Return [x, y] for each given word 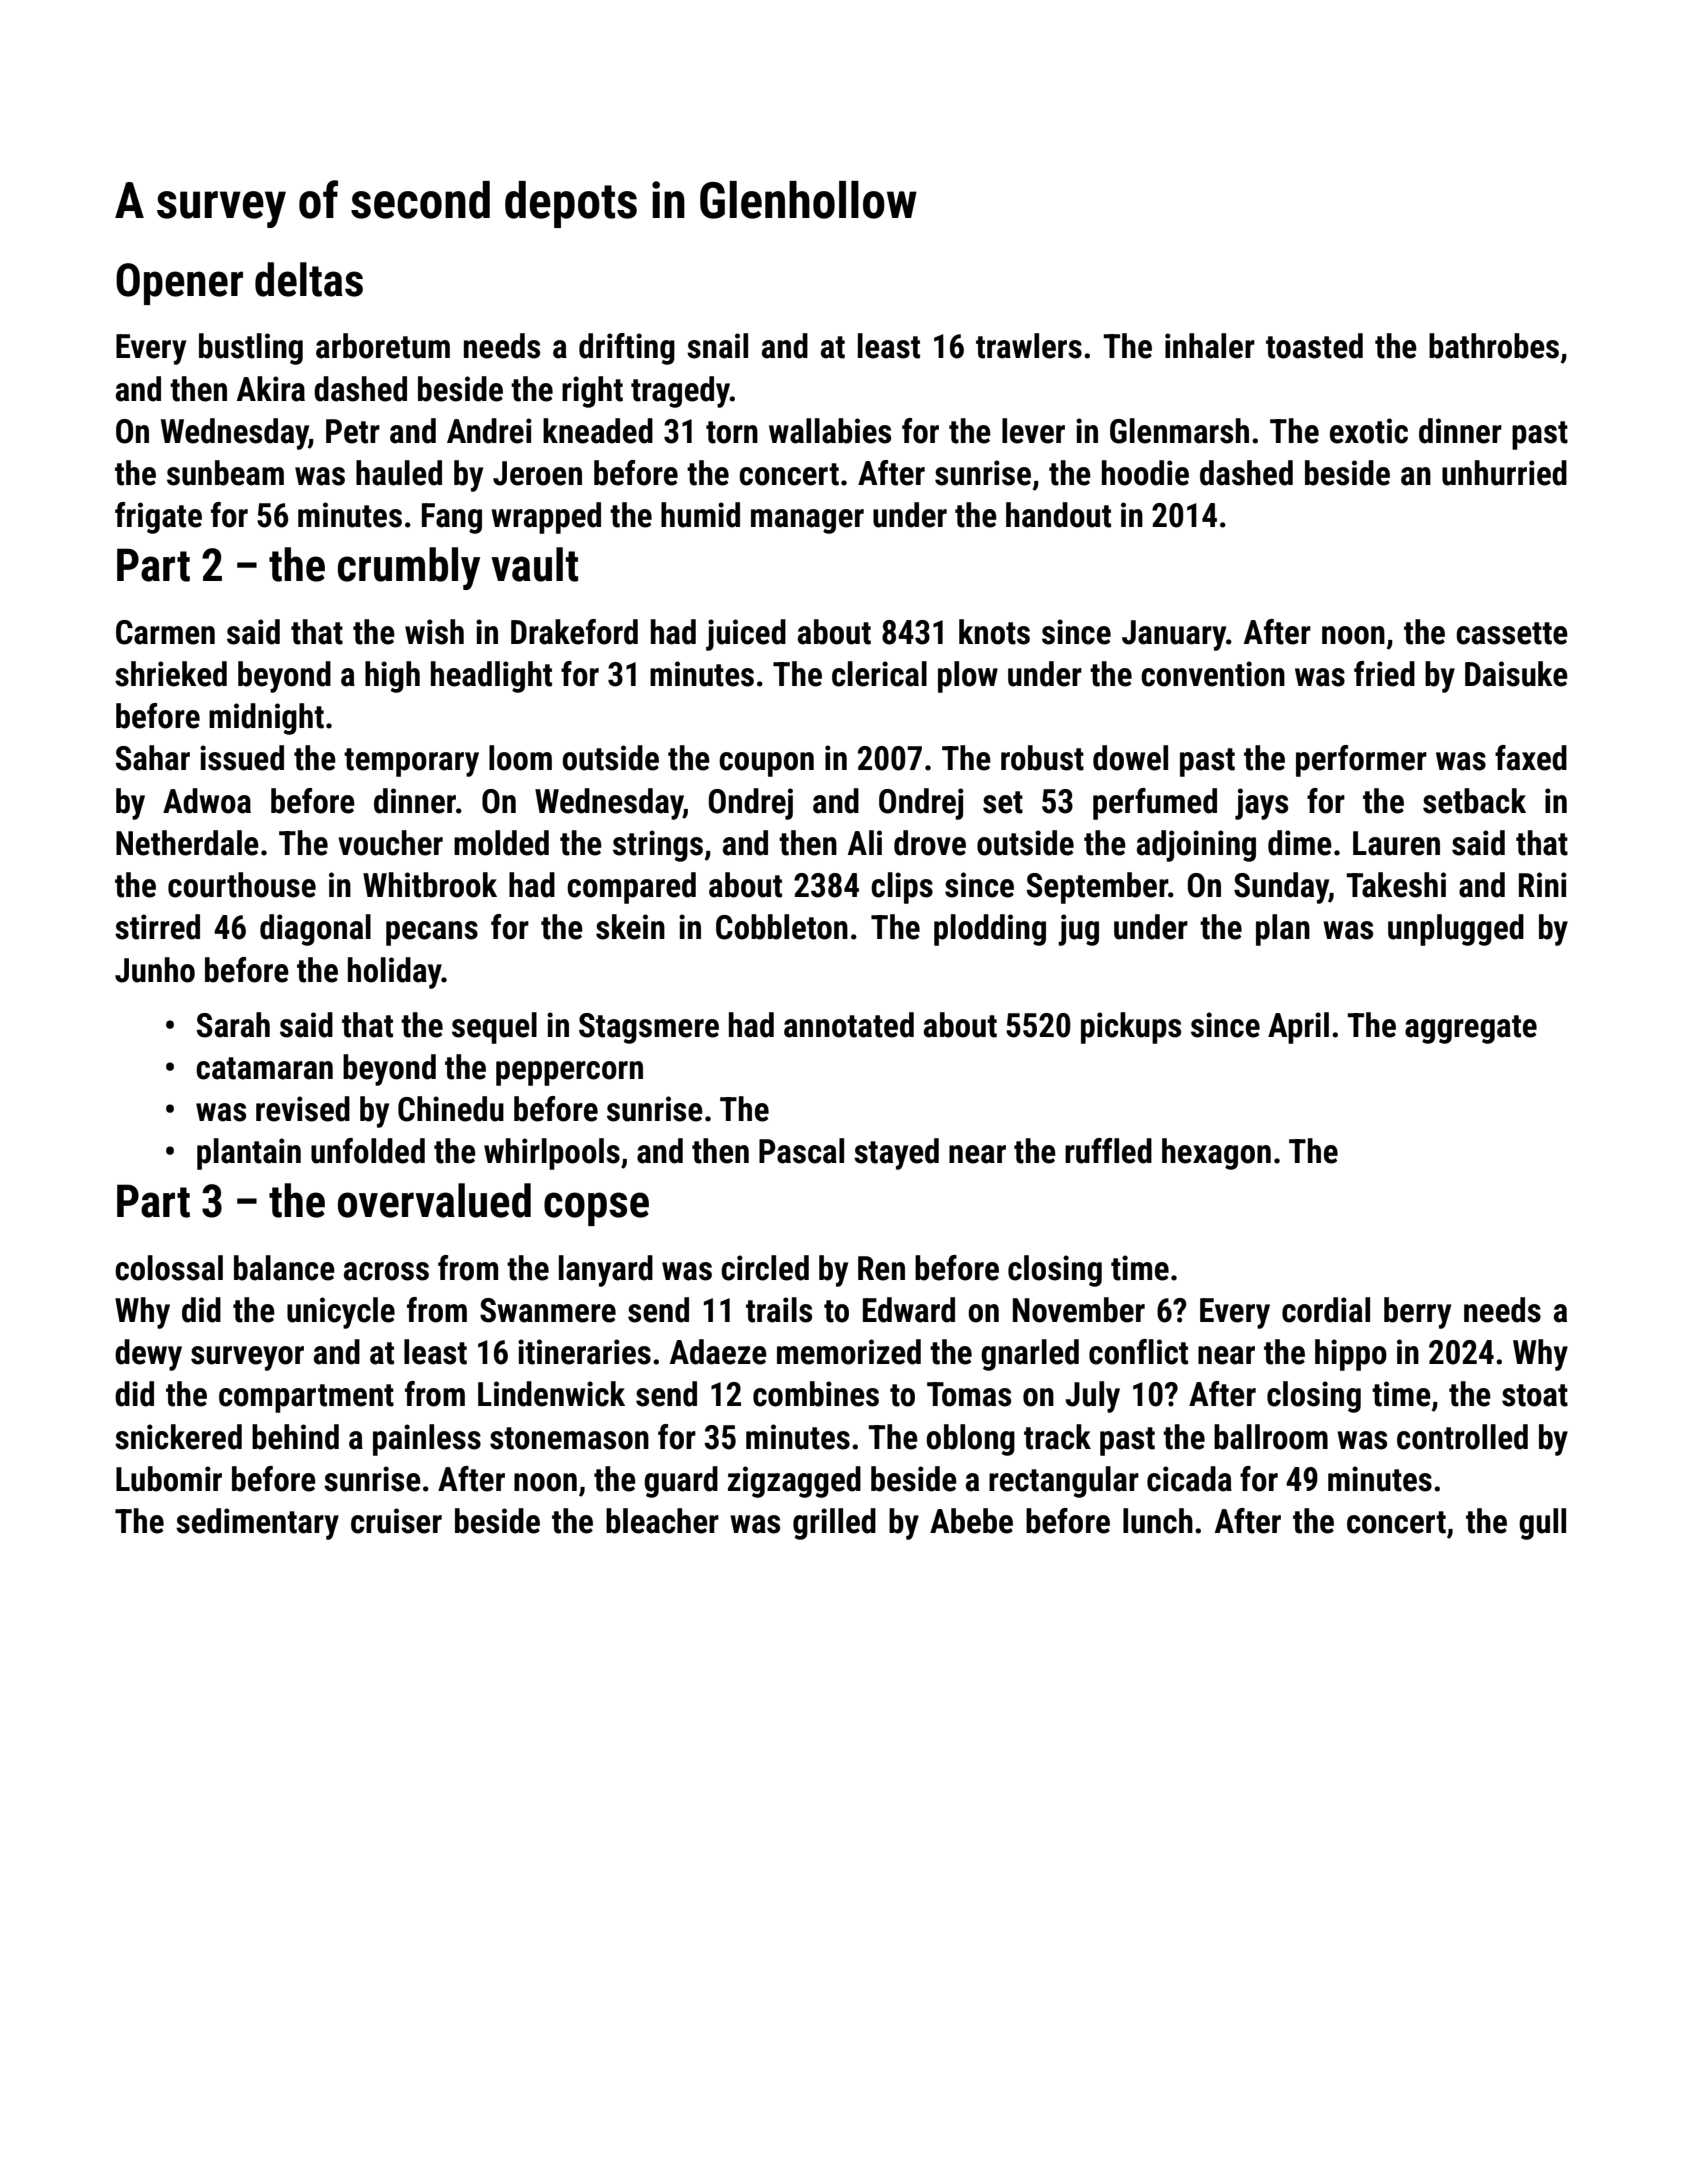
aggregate [1471, 1029]
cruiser [396, 1521]
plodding [990, 930]
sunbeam [225, 473]
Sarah [233, 1025]
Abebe [971, 1521]
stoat [1535, 1395]
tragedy [680, 392]
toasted [1314, 346]
